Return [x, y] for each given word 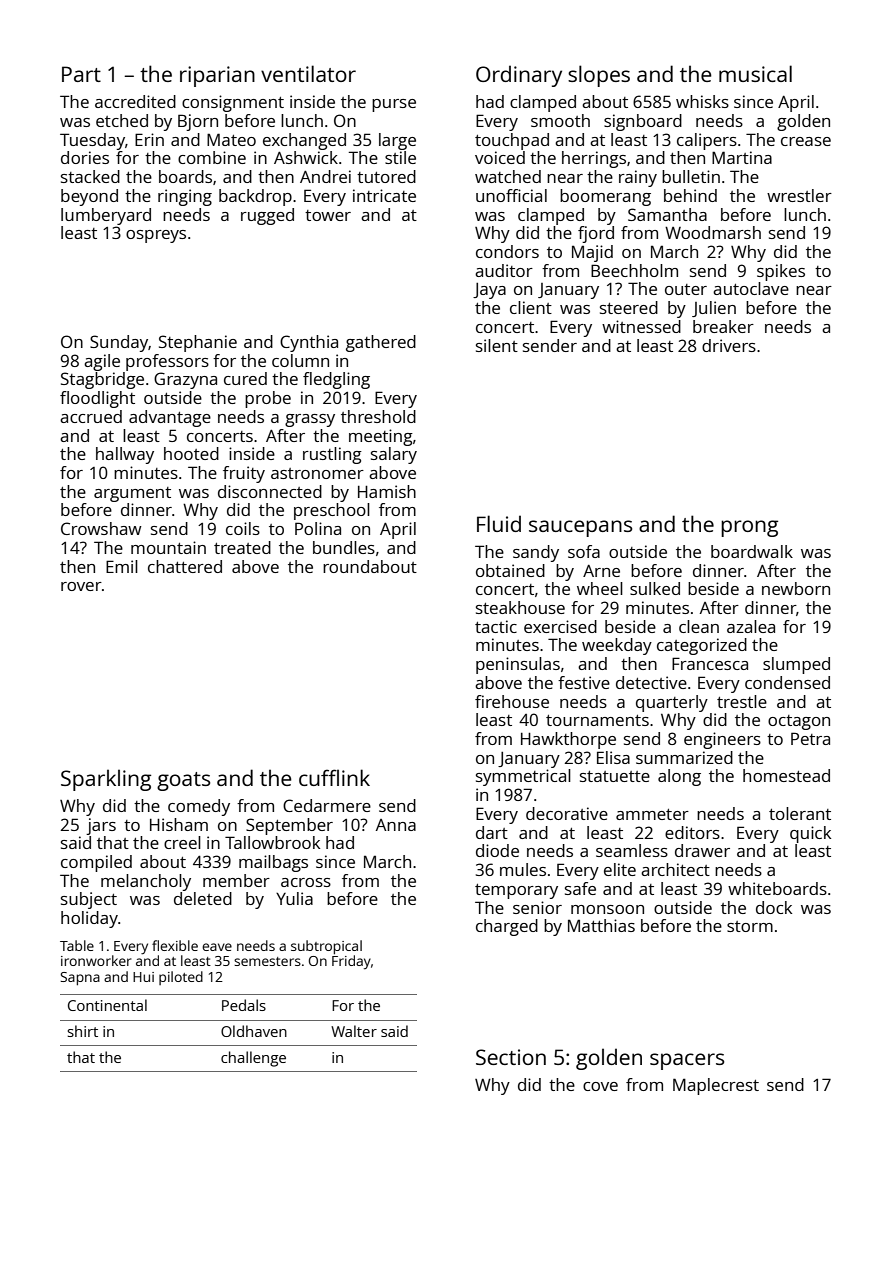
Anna [396, 825]
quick [810, 834]
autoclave [751, 288]
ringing [185, 197]
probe [268, 399]
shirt [83, 1031]
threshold [378, 416]
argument [132, 494]
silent [497, 345]
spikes [781, 272]
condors [507, 251]
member [236, 880]
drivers [729, 345]
